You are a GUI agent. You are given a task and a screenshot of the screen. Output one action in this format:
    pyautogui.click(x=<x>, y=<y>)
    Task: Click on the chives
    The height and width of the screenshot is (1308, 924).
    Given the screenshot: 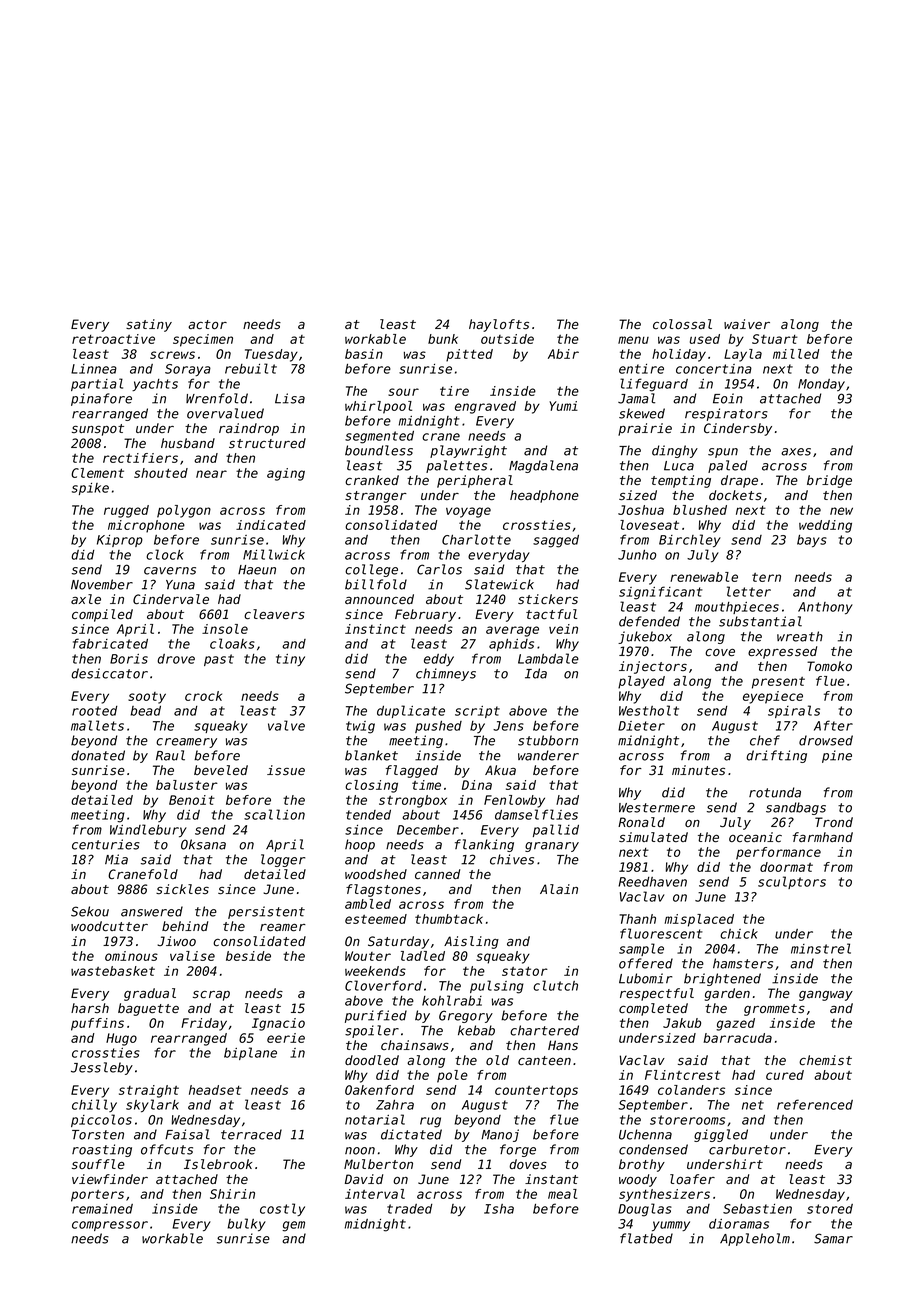 What is the action you would take?
    pyautogui.click(x=512, y=859)
